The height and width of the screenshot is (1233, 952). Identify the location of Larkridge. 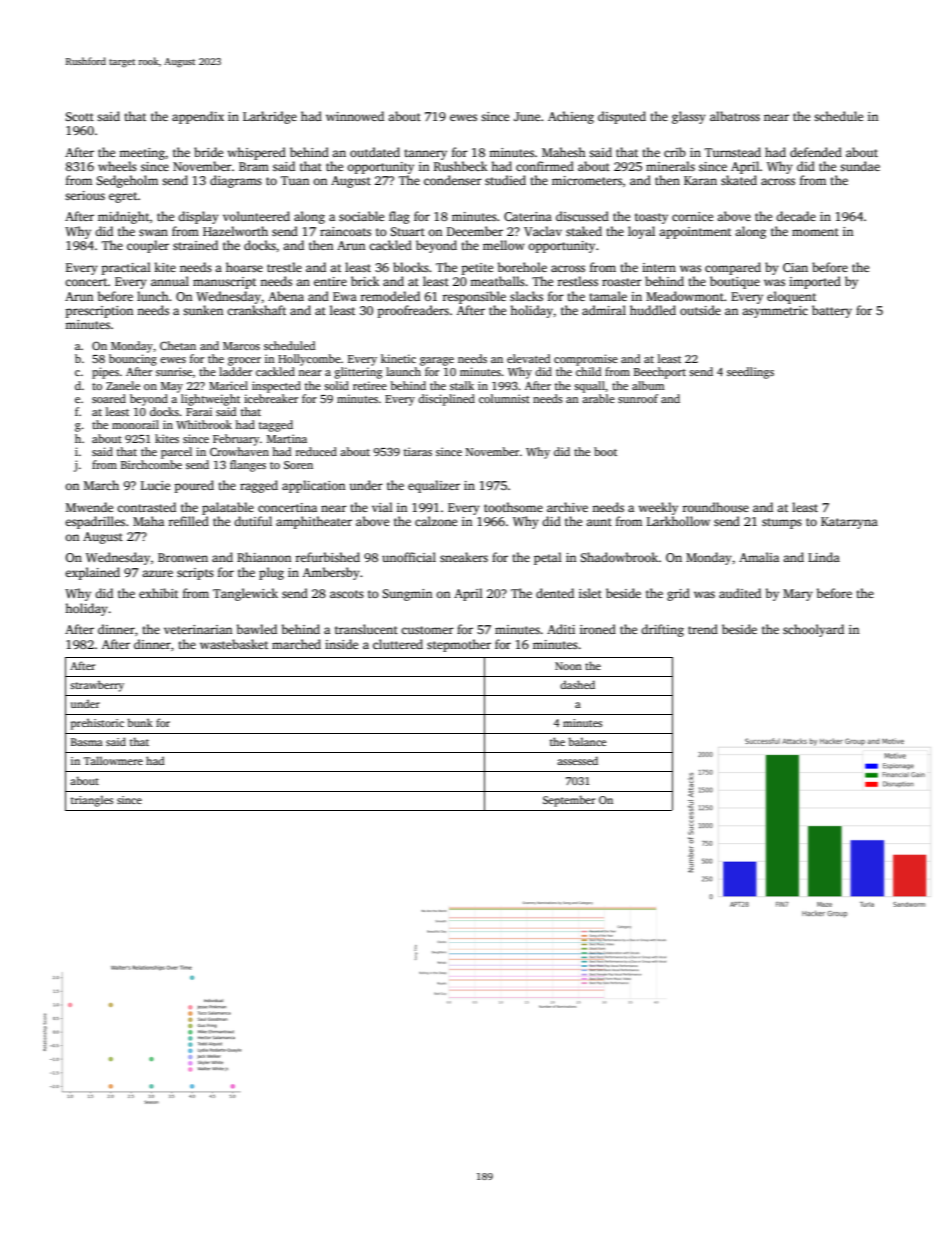
(270, 117).
